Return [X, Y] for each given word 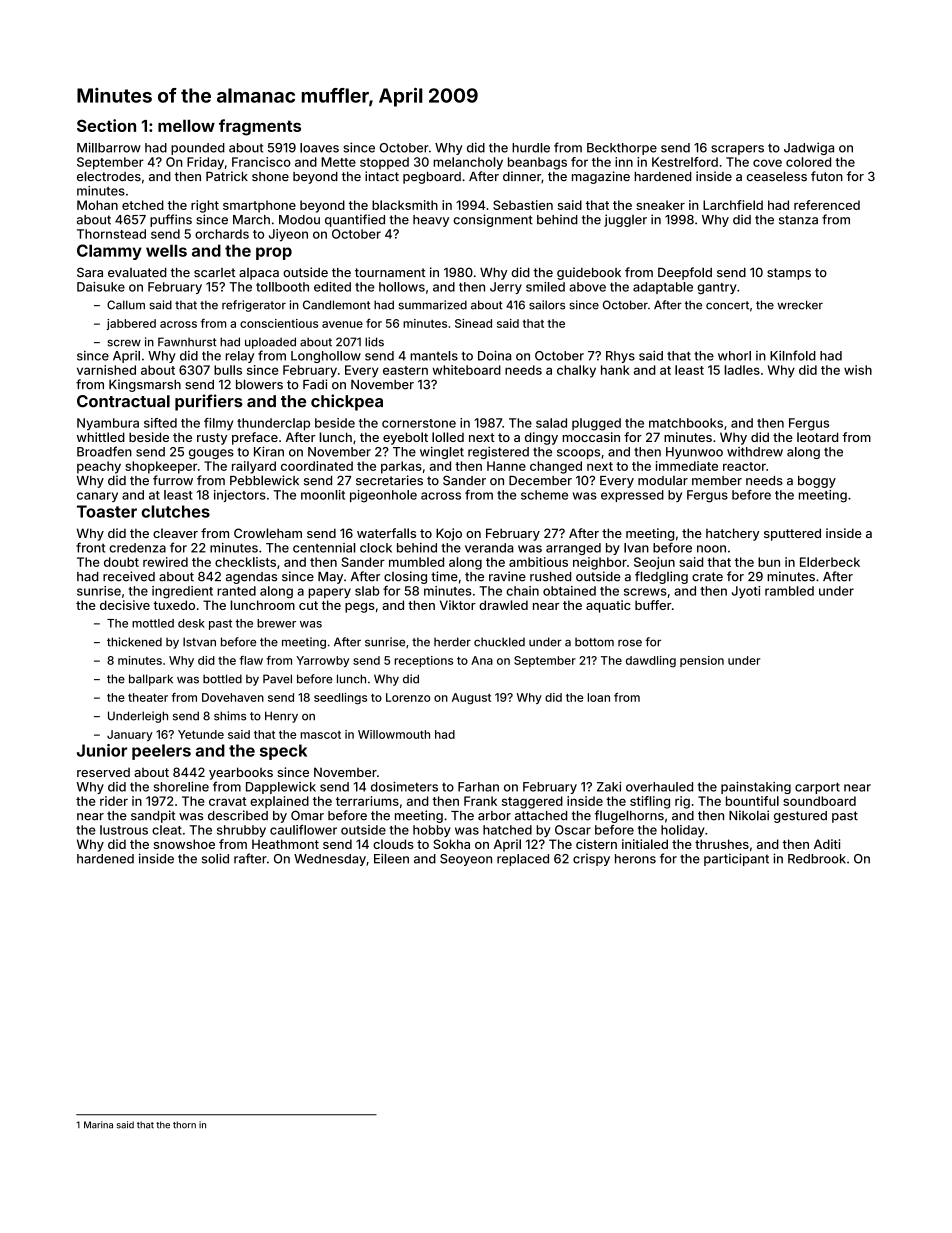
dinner [522, 176]
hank [615, 370]
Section [106, 125]
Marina [98, 1125]
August [471, 699]
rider [114, 801]
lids [374, 342]
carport [817, 788]
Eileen [391, 858]
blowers [259, 384]
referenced [827, 205]
